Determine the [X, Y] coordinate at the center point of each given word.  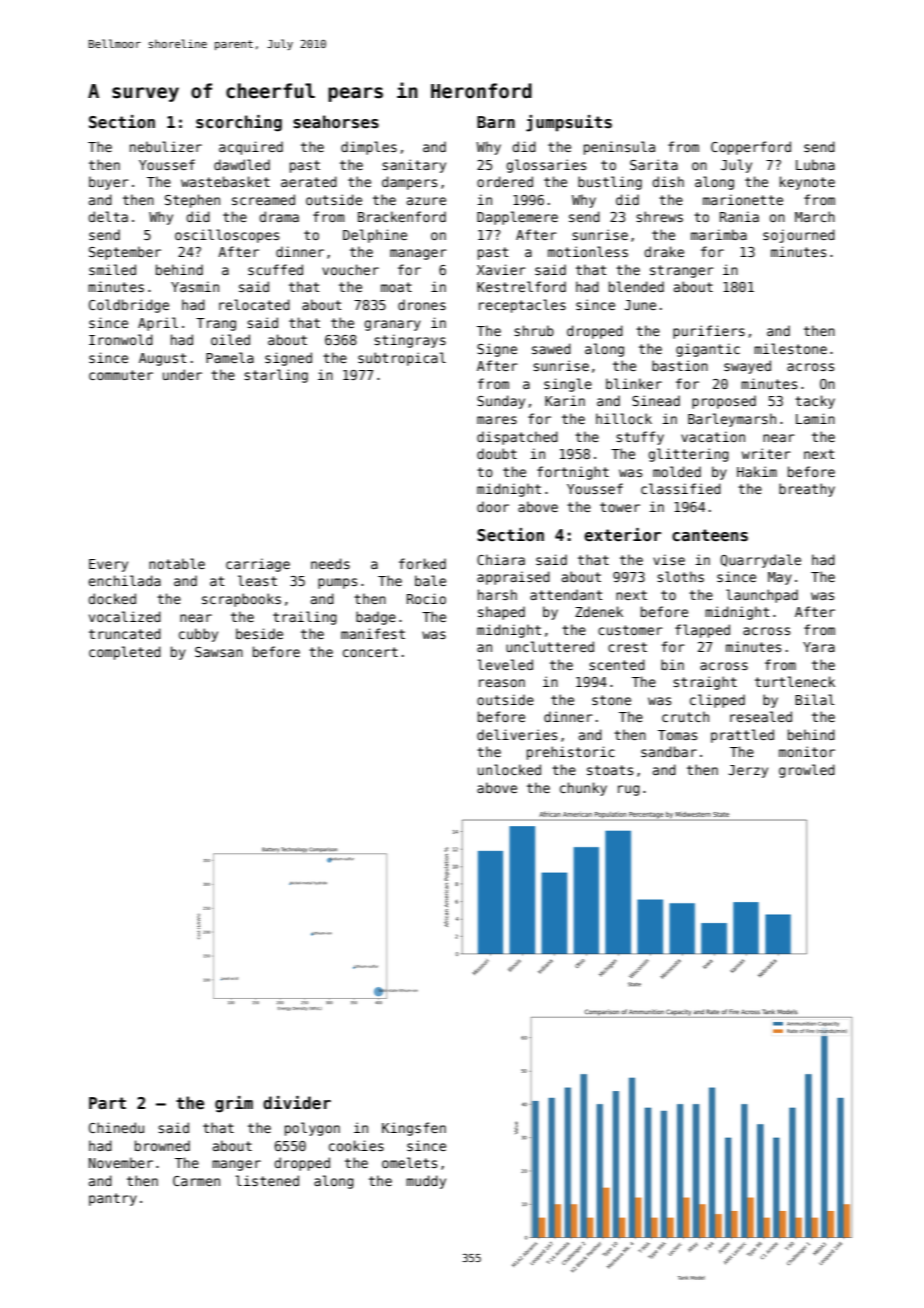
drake [664, 251]
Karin [565, 400]
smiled [112, 269]
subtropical [402, 359]
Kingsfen [414, 1129]
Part [107, 1103]
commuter [121, 375]
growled [807, 771]
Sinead [656, 400]
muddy [426, 1182]
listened [267, 1180]
